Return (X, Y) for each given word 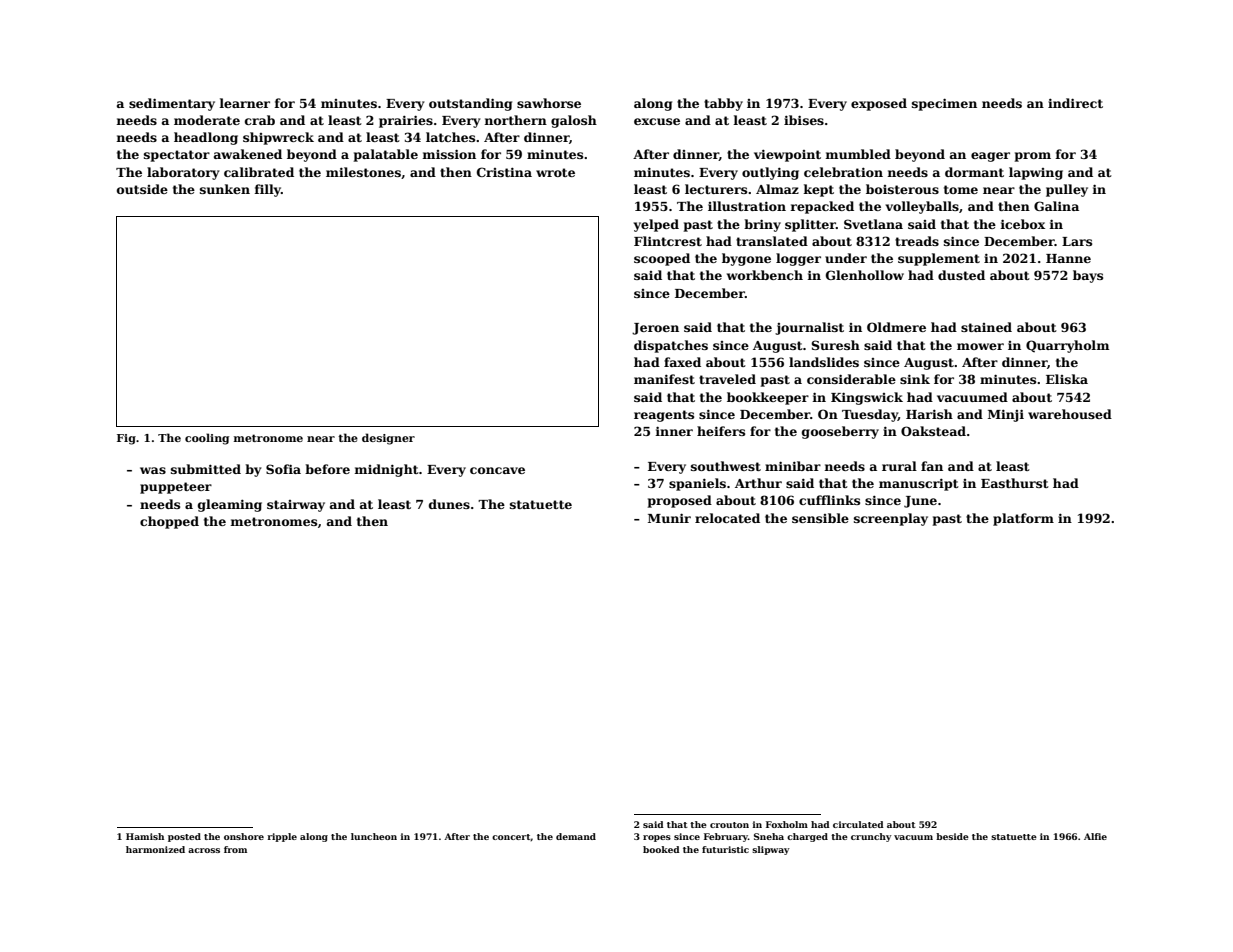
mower (980, 346)
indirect (1075, 103)
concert (511, 837)
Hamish (145, 836)
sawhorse (549, 103)
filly (267, 190)
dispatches (671, 346)
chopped (169, 522)
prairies (406, 121)
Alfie (1095, 836)
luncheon (374, 836)
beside (952, 836)
